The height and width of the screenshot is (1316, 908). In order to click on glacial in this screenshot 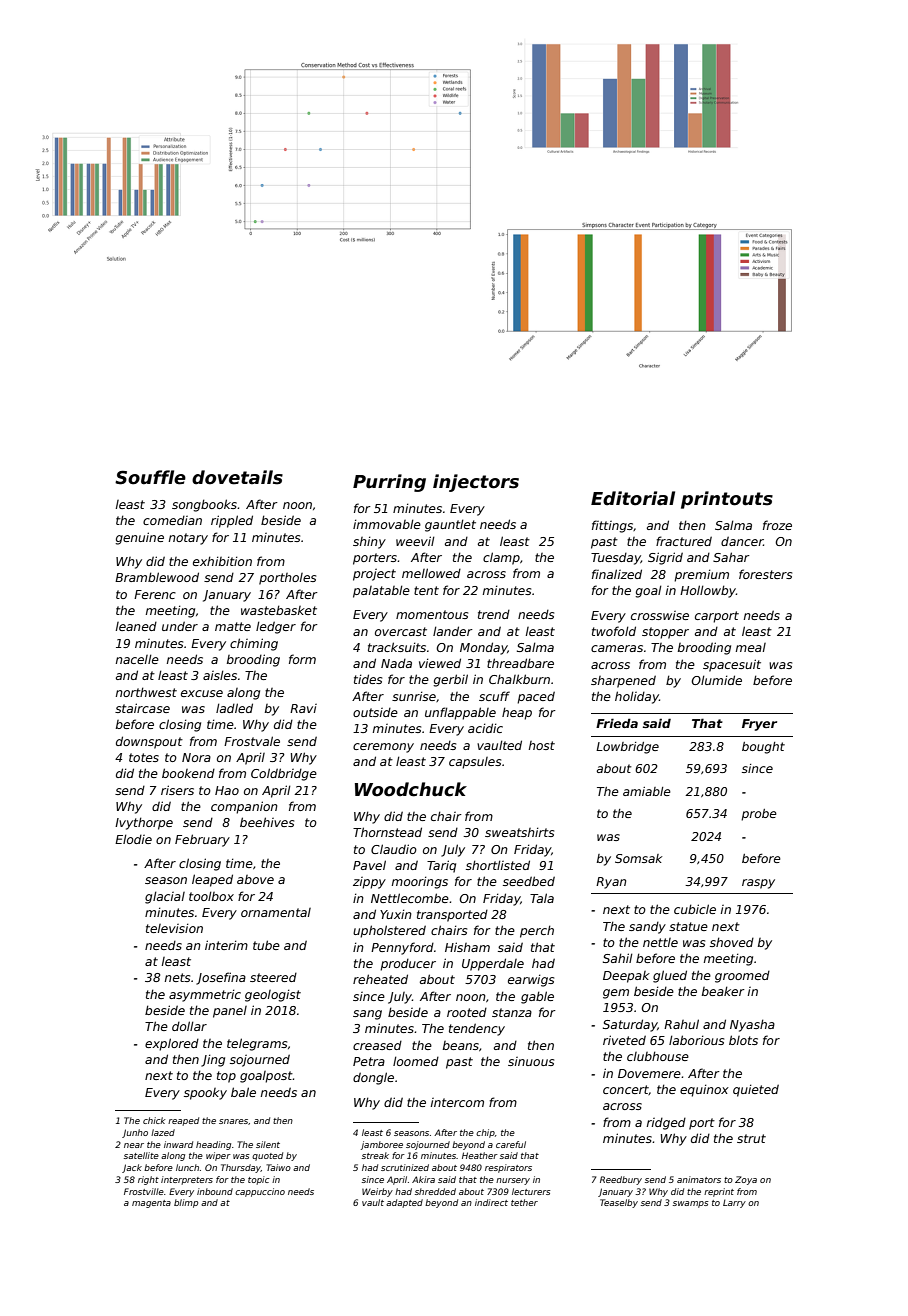, I will do `click(165, 897)`.
